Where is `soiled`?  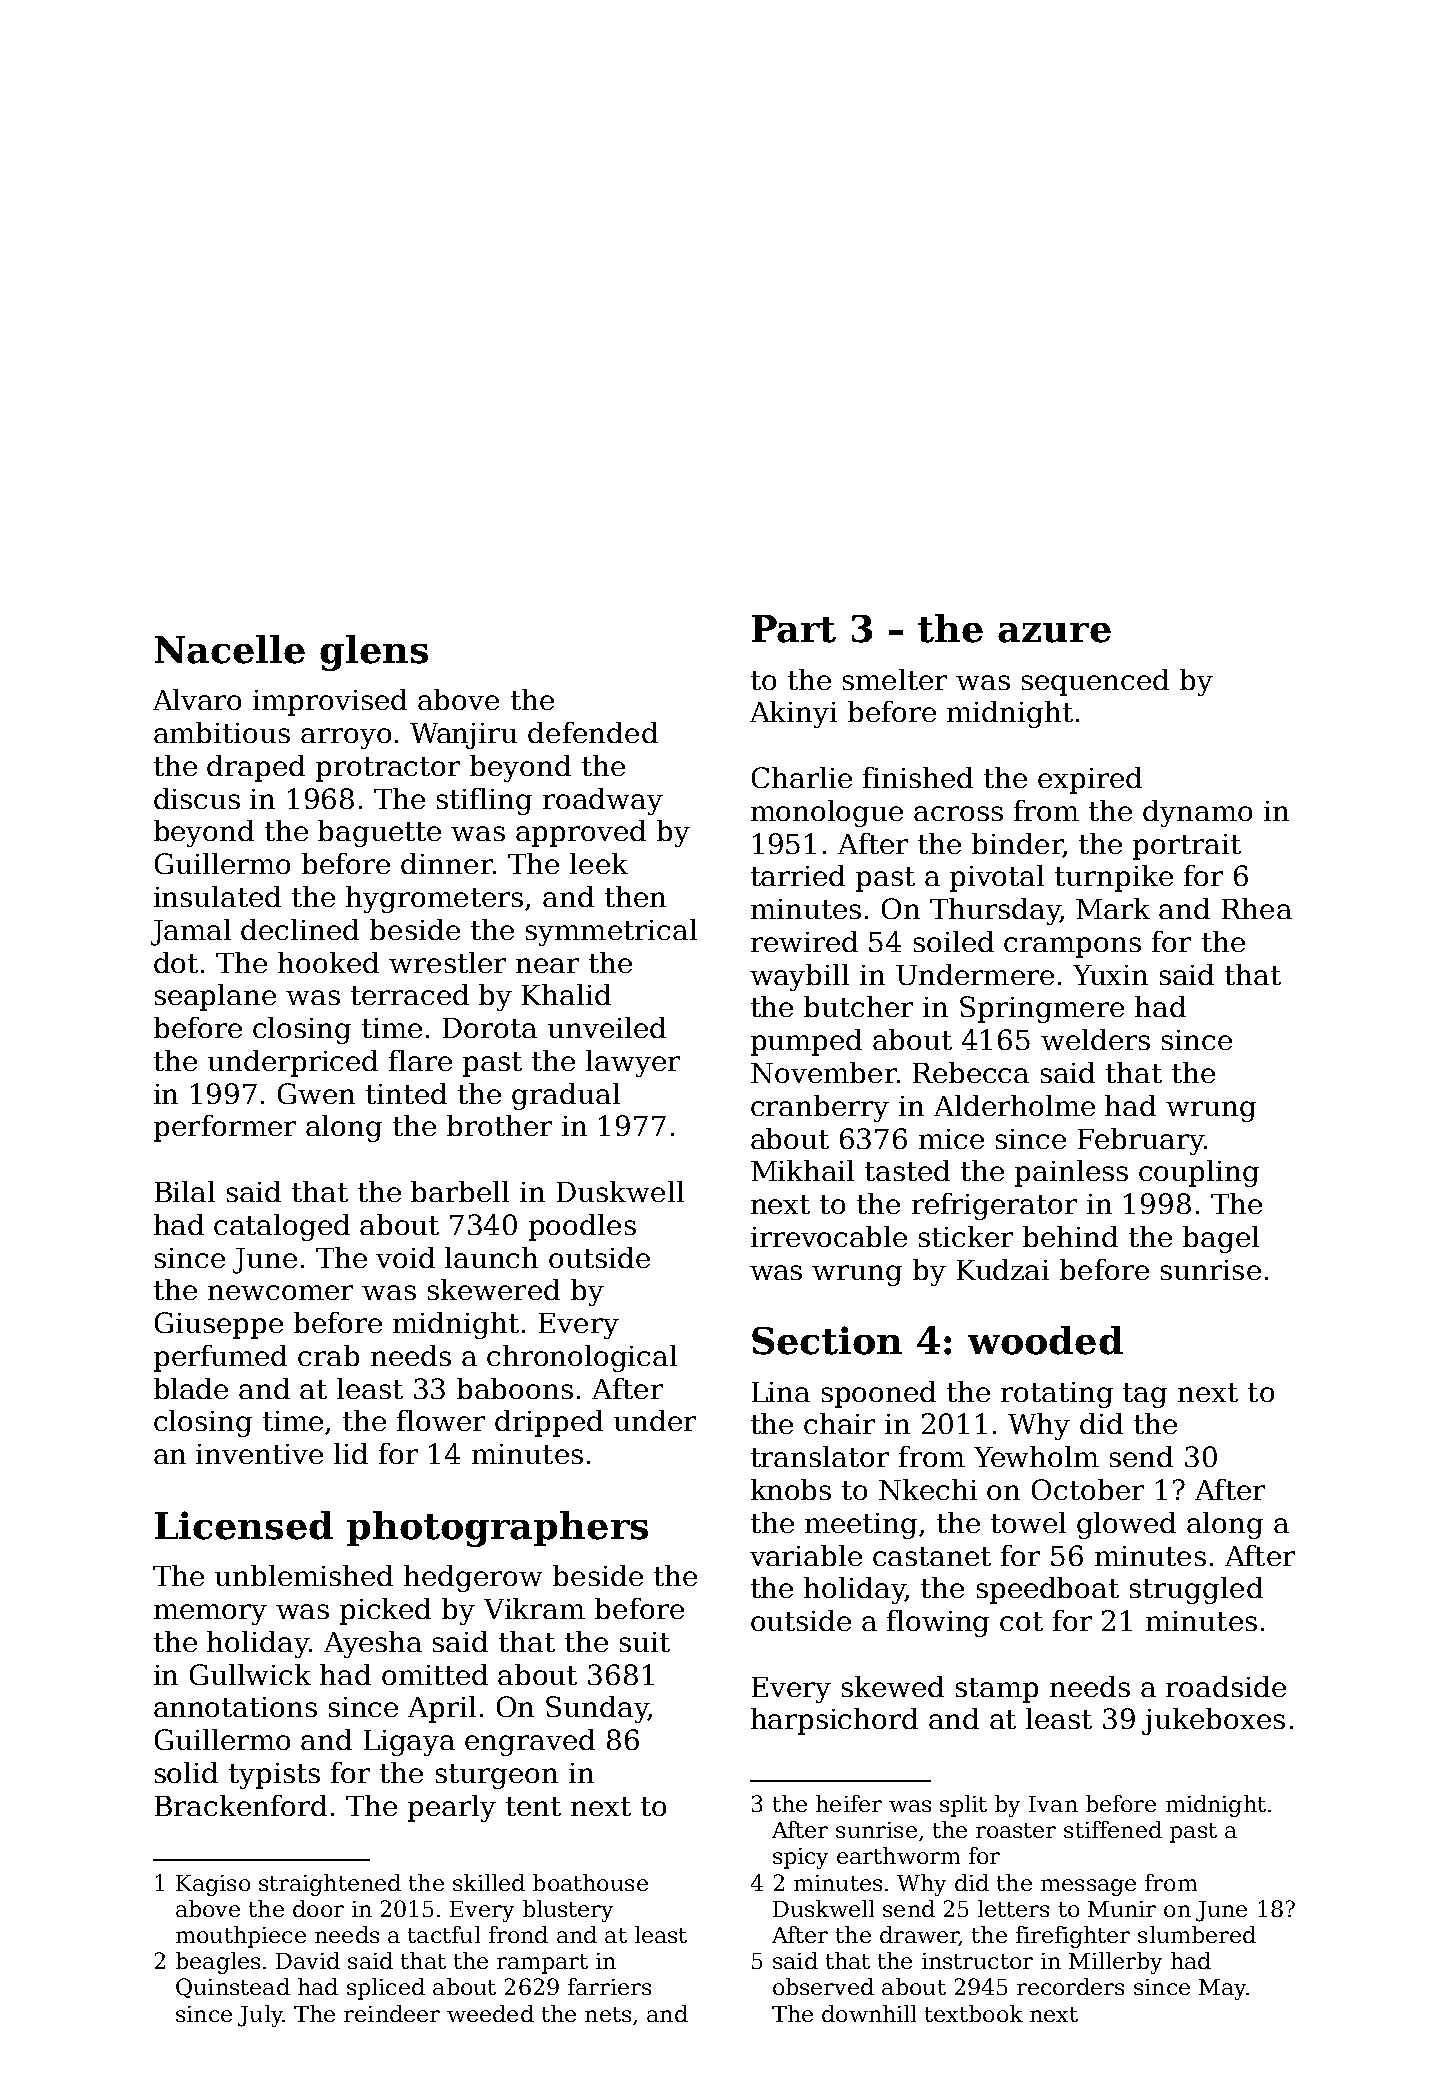
soiled is located at coordinates (954, 941).
